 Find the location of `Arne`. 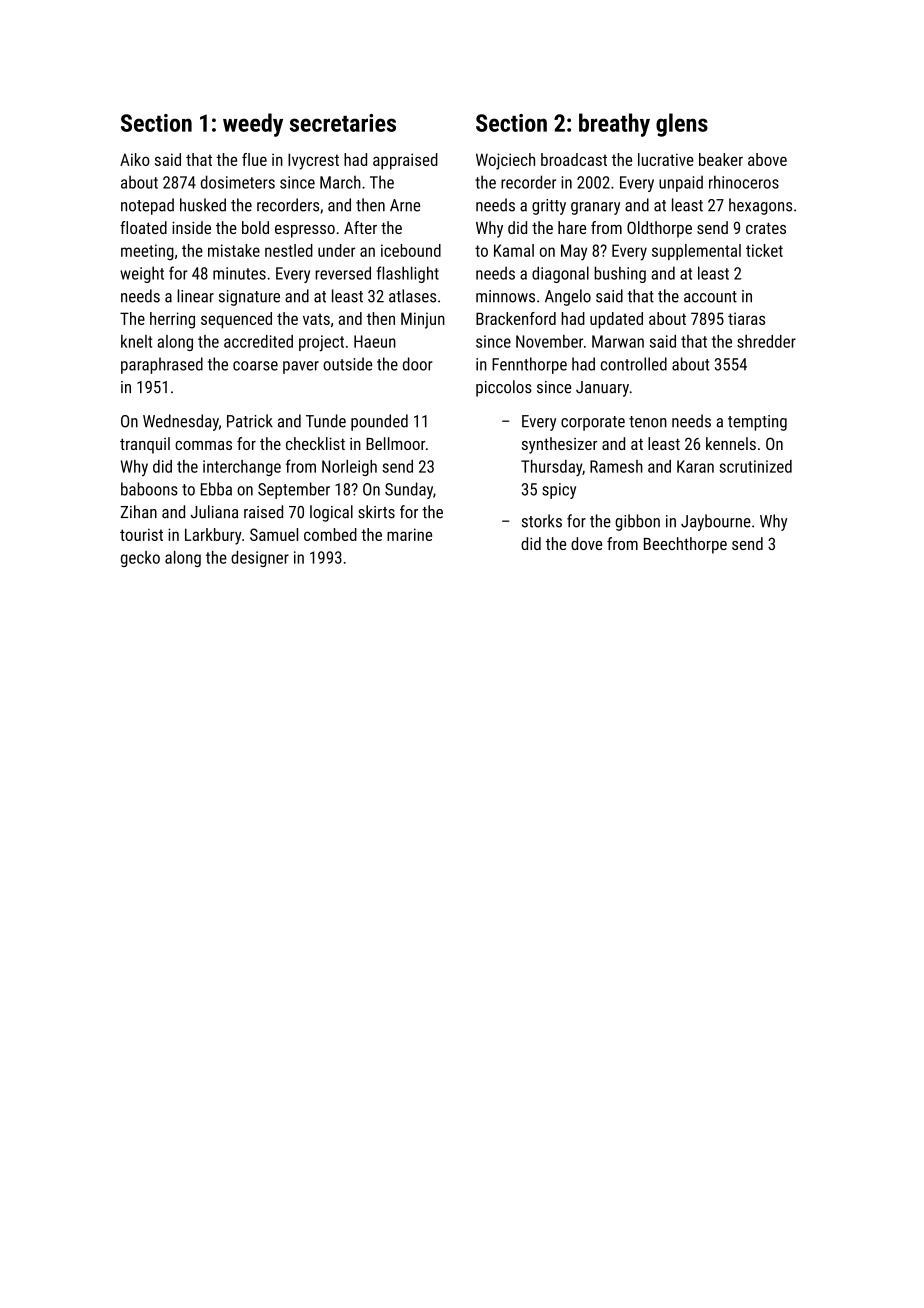

Arne is located at coordinates (405, 205).
